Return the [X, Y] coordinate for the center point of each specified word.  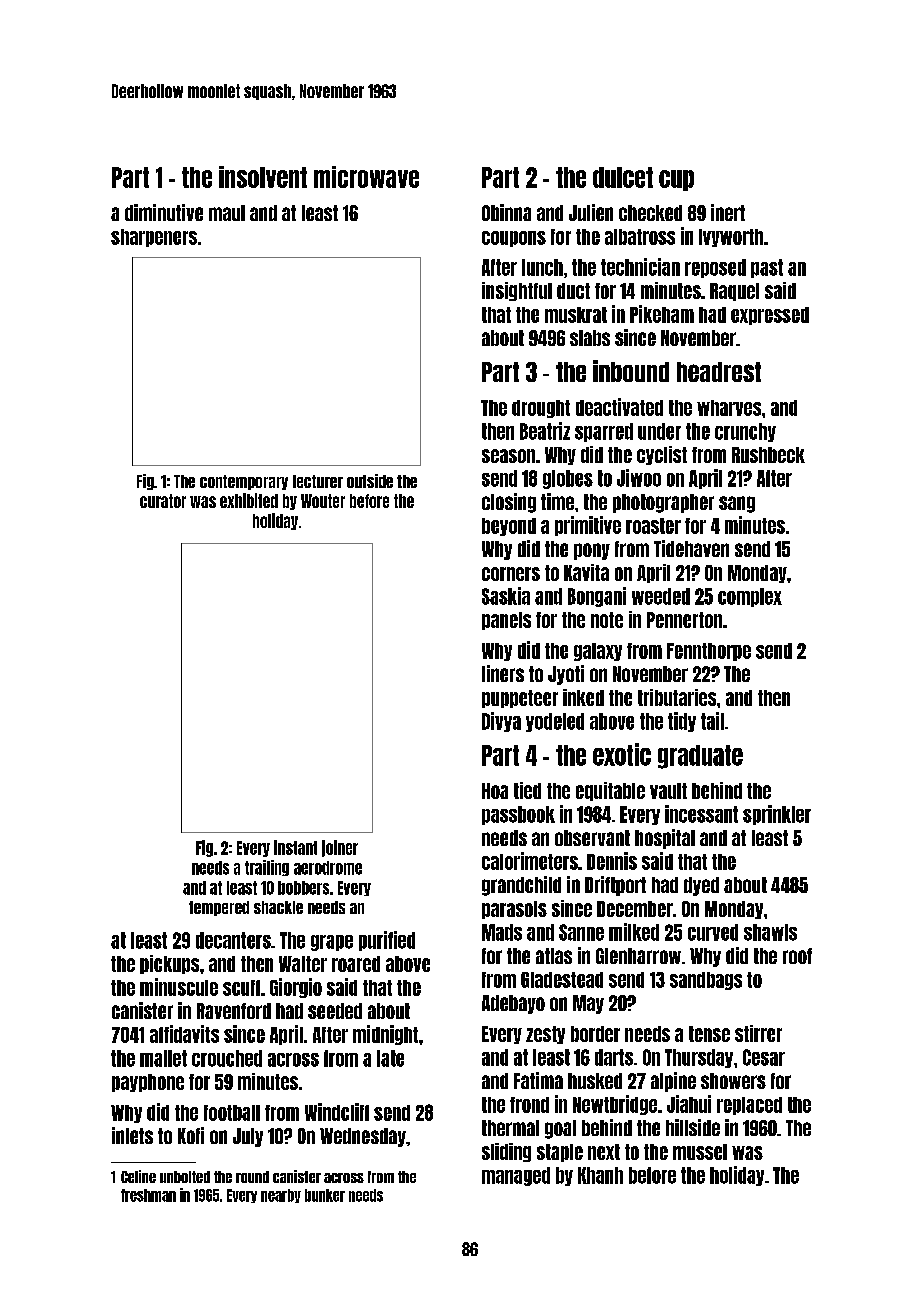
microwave [366, 177]
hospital [665, 839]
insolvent [263, 177]
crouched [227, 1058]
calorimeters [530, 861]
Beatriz [545, 431]
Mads [502, 932]
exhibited [249, 500]
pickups [169, 964]
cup [676, 180]
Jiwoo [639, 478]
